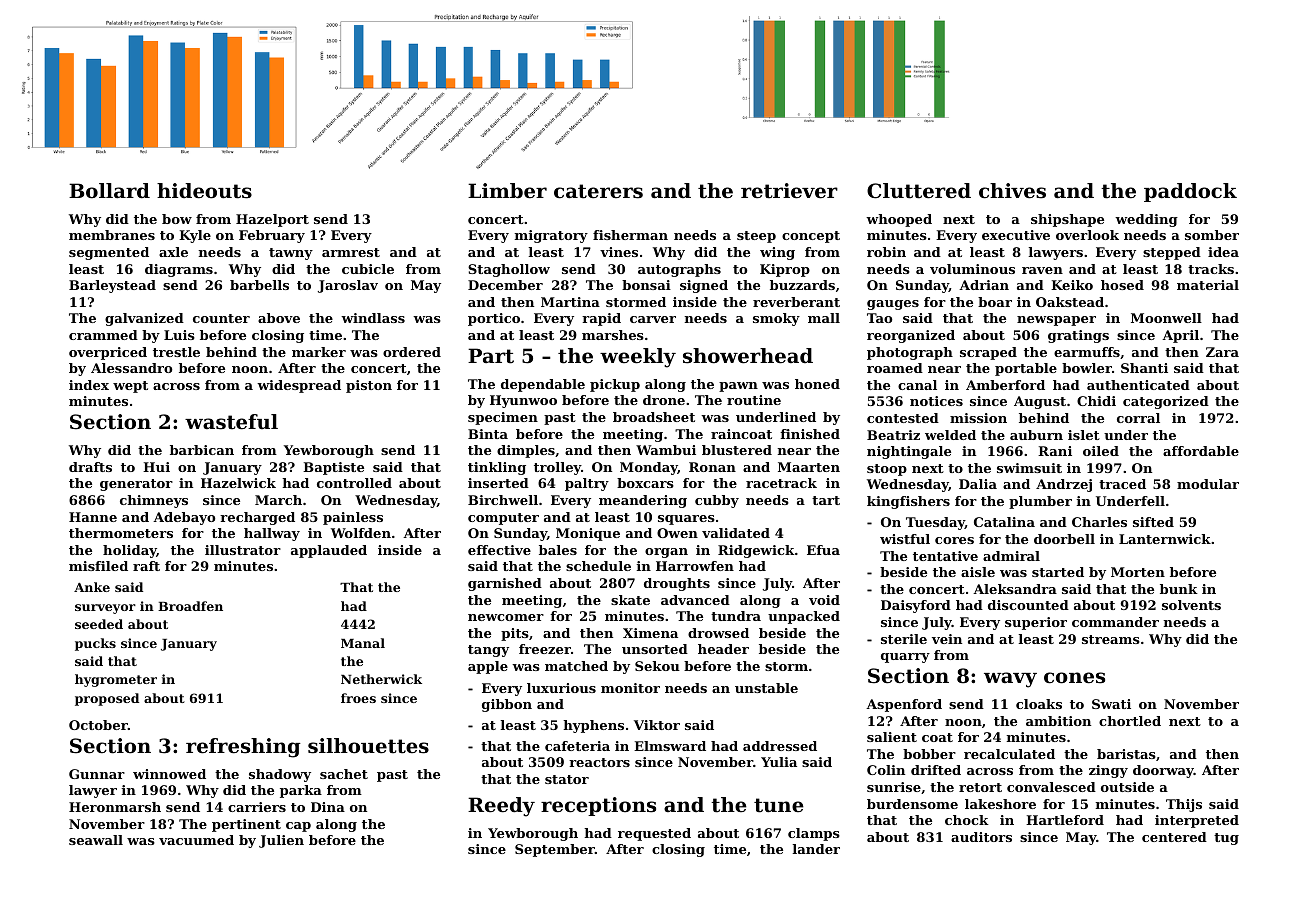  What do you see at coordinates (144, 319) in the screenshot?
I see `galvanized` at bounding box center [144, 319].
